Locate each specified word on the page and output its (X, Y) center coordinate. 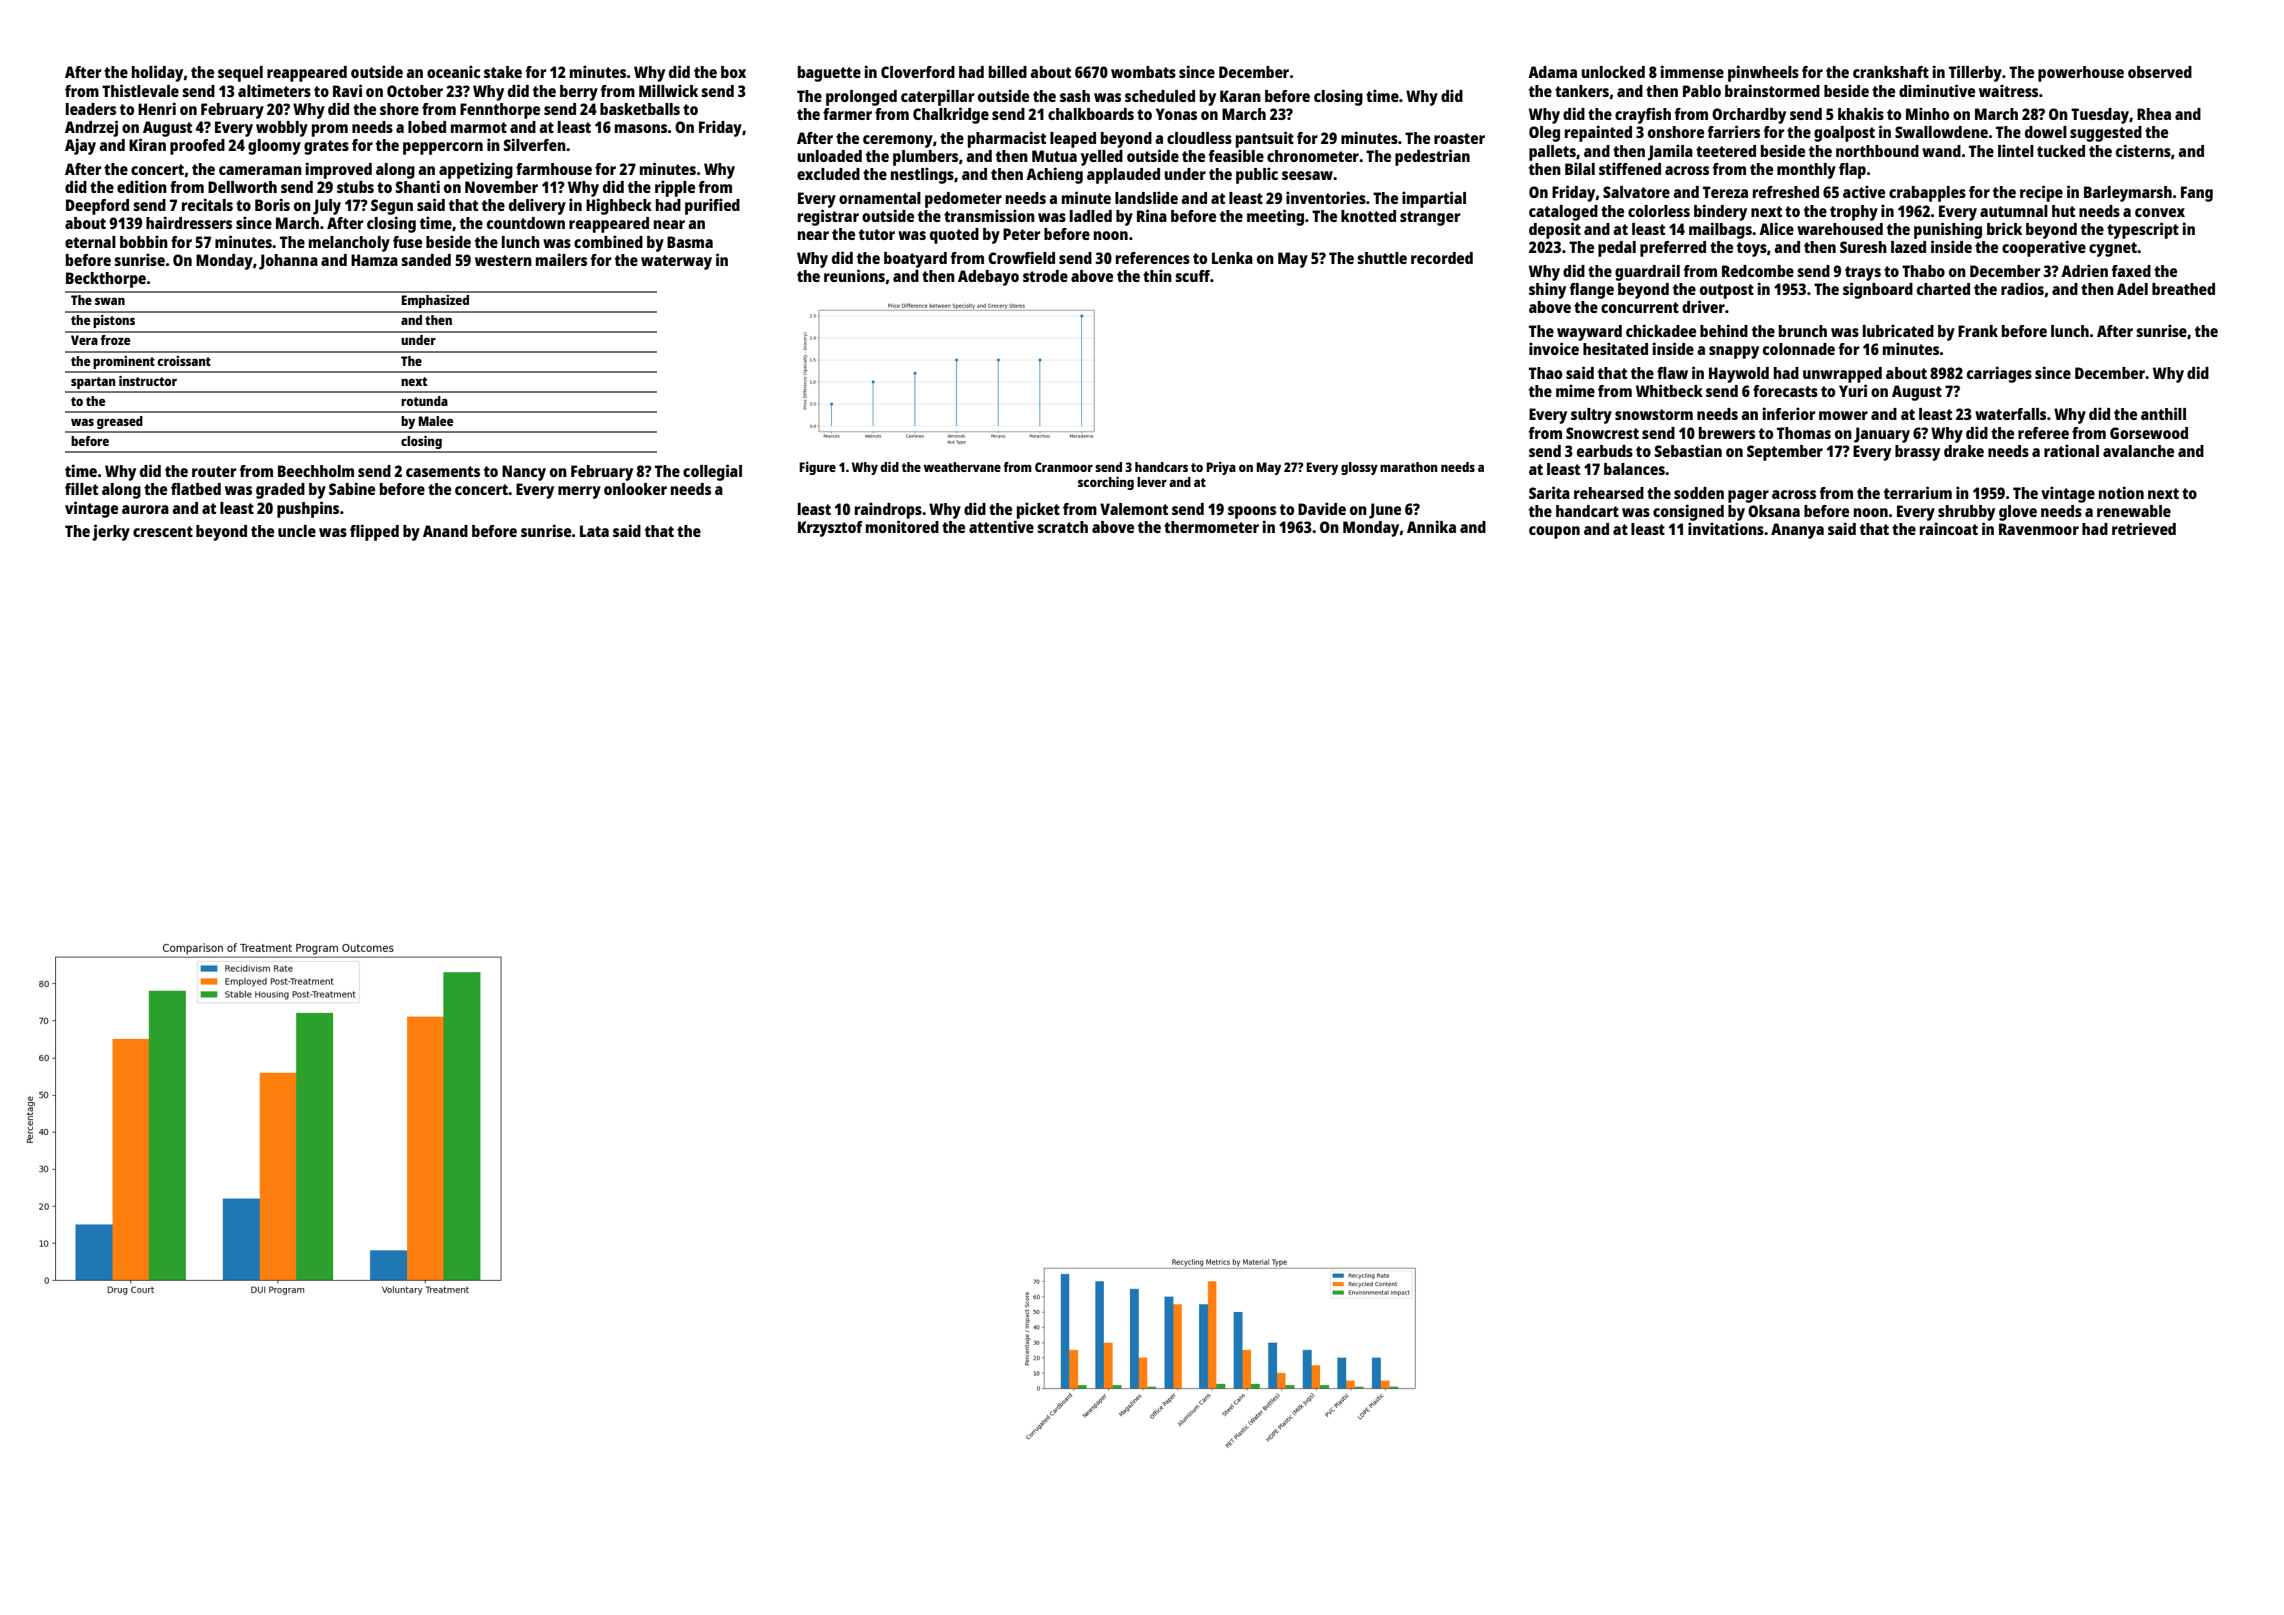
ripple (675, 188)
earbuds (1605, 451)
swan (110, 301)
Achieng (1054, 175)
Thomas (1804, 433)
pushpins (308, 509)
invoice (1554, 348)
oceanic (453, 71)
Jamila (1670, 152)
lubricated (1898, 330)
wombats (1143, 72)
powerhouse (2081, 74)
